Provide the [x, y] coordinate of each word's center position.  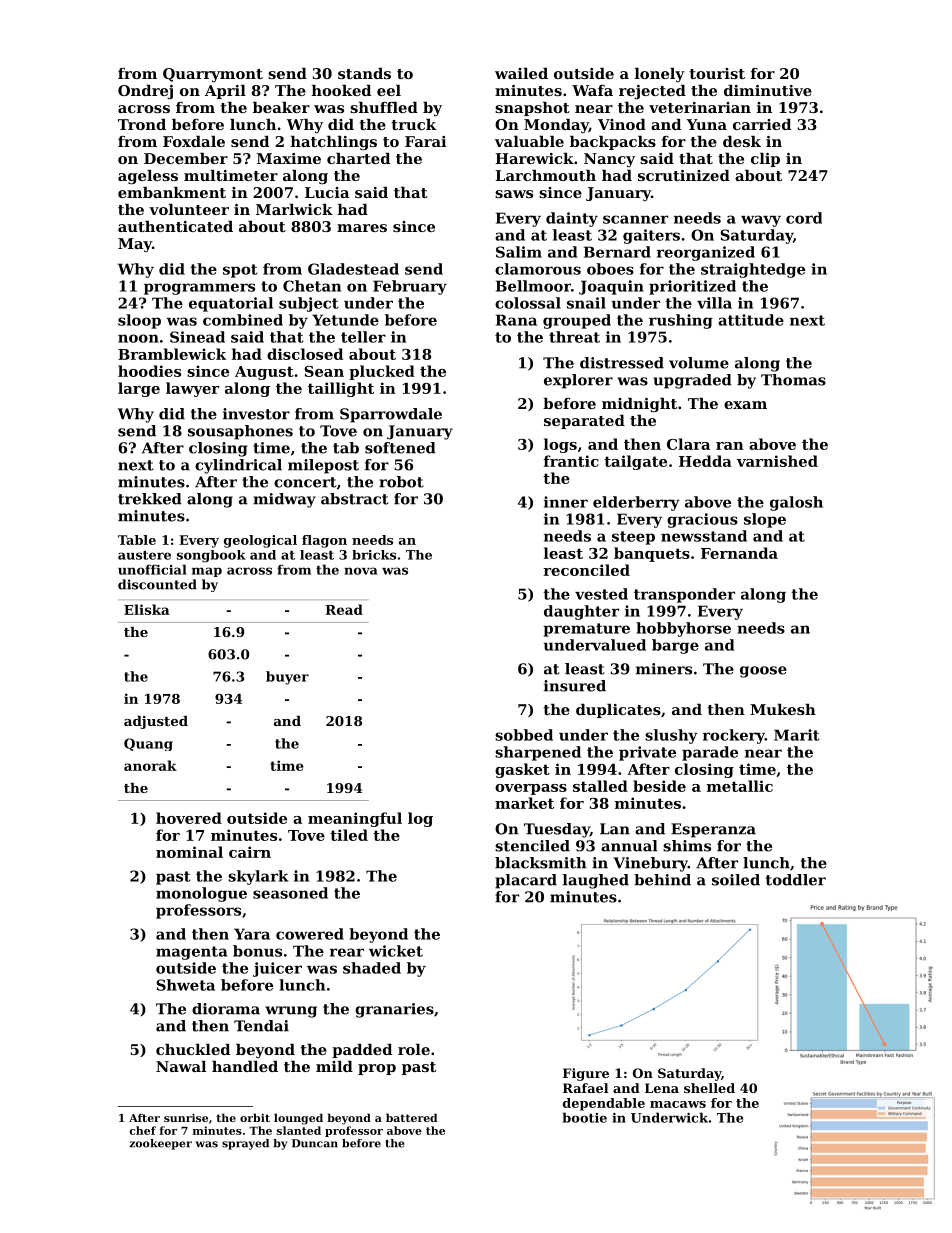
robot [401, 482]
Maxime [289, 158]
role [414, 1049]
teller [363, 337]
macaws [678, 1104]
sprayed [245, 1144]
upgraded [692, 381]
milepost [323, 466]
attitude [751, 320]
